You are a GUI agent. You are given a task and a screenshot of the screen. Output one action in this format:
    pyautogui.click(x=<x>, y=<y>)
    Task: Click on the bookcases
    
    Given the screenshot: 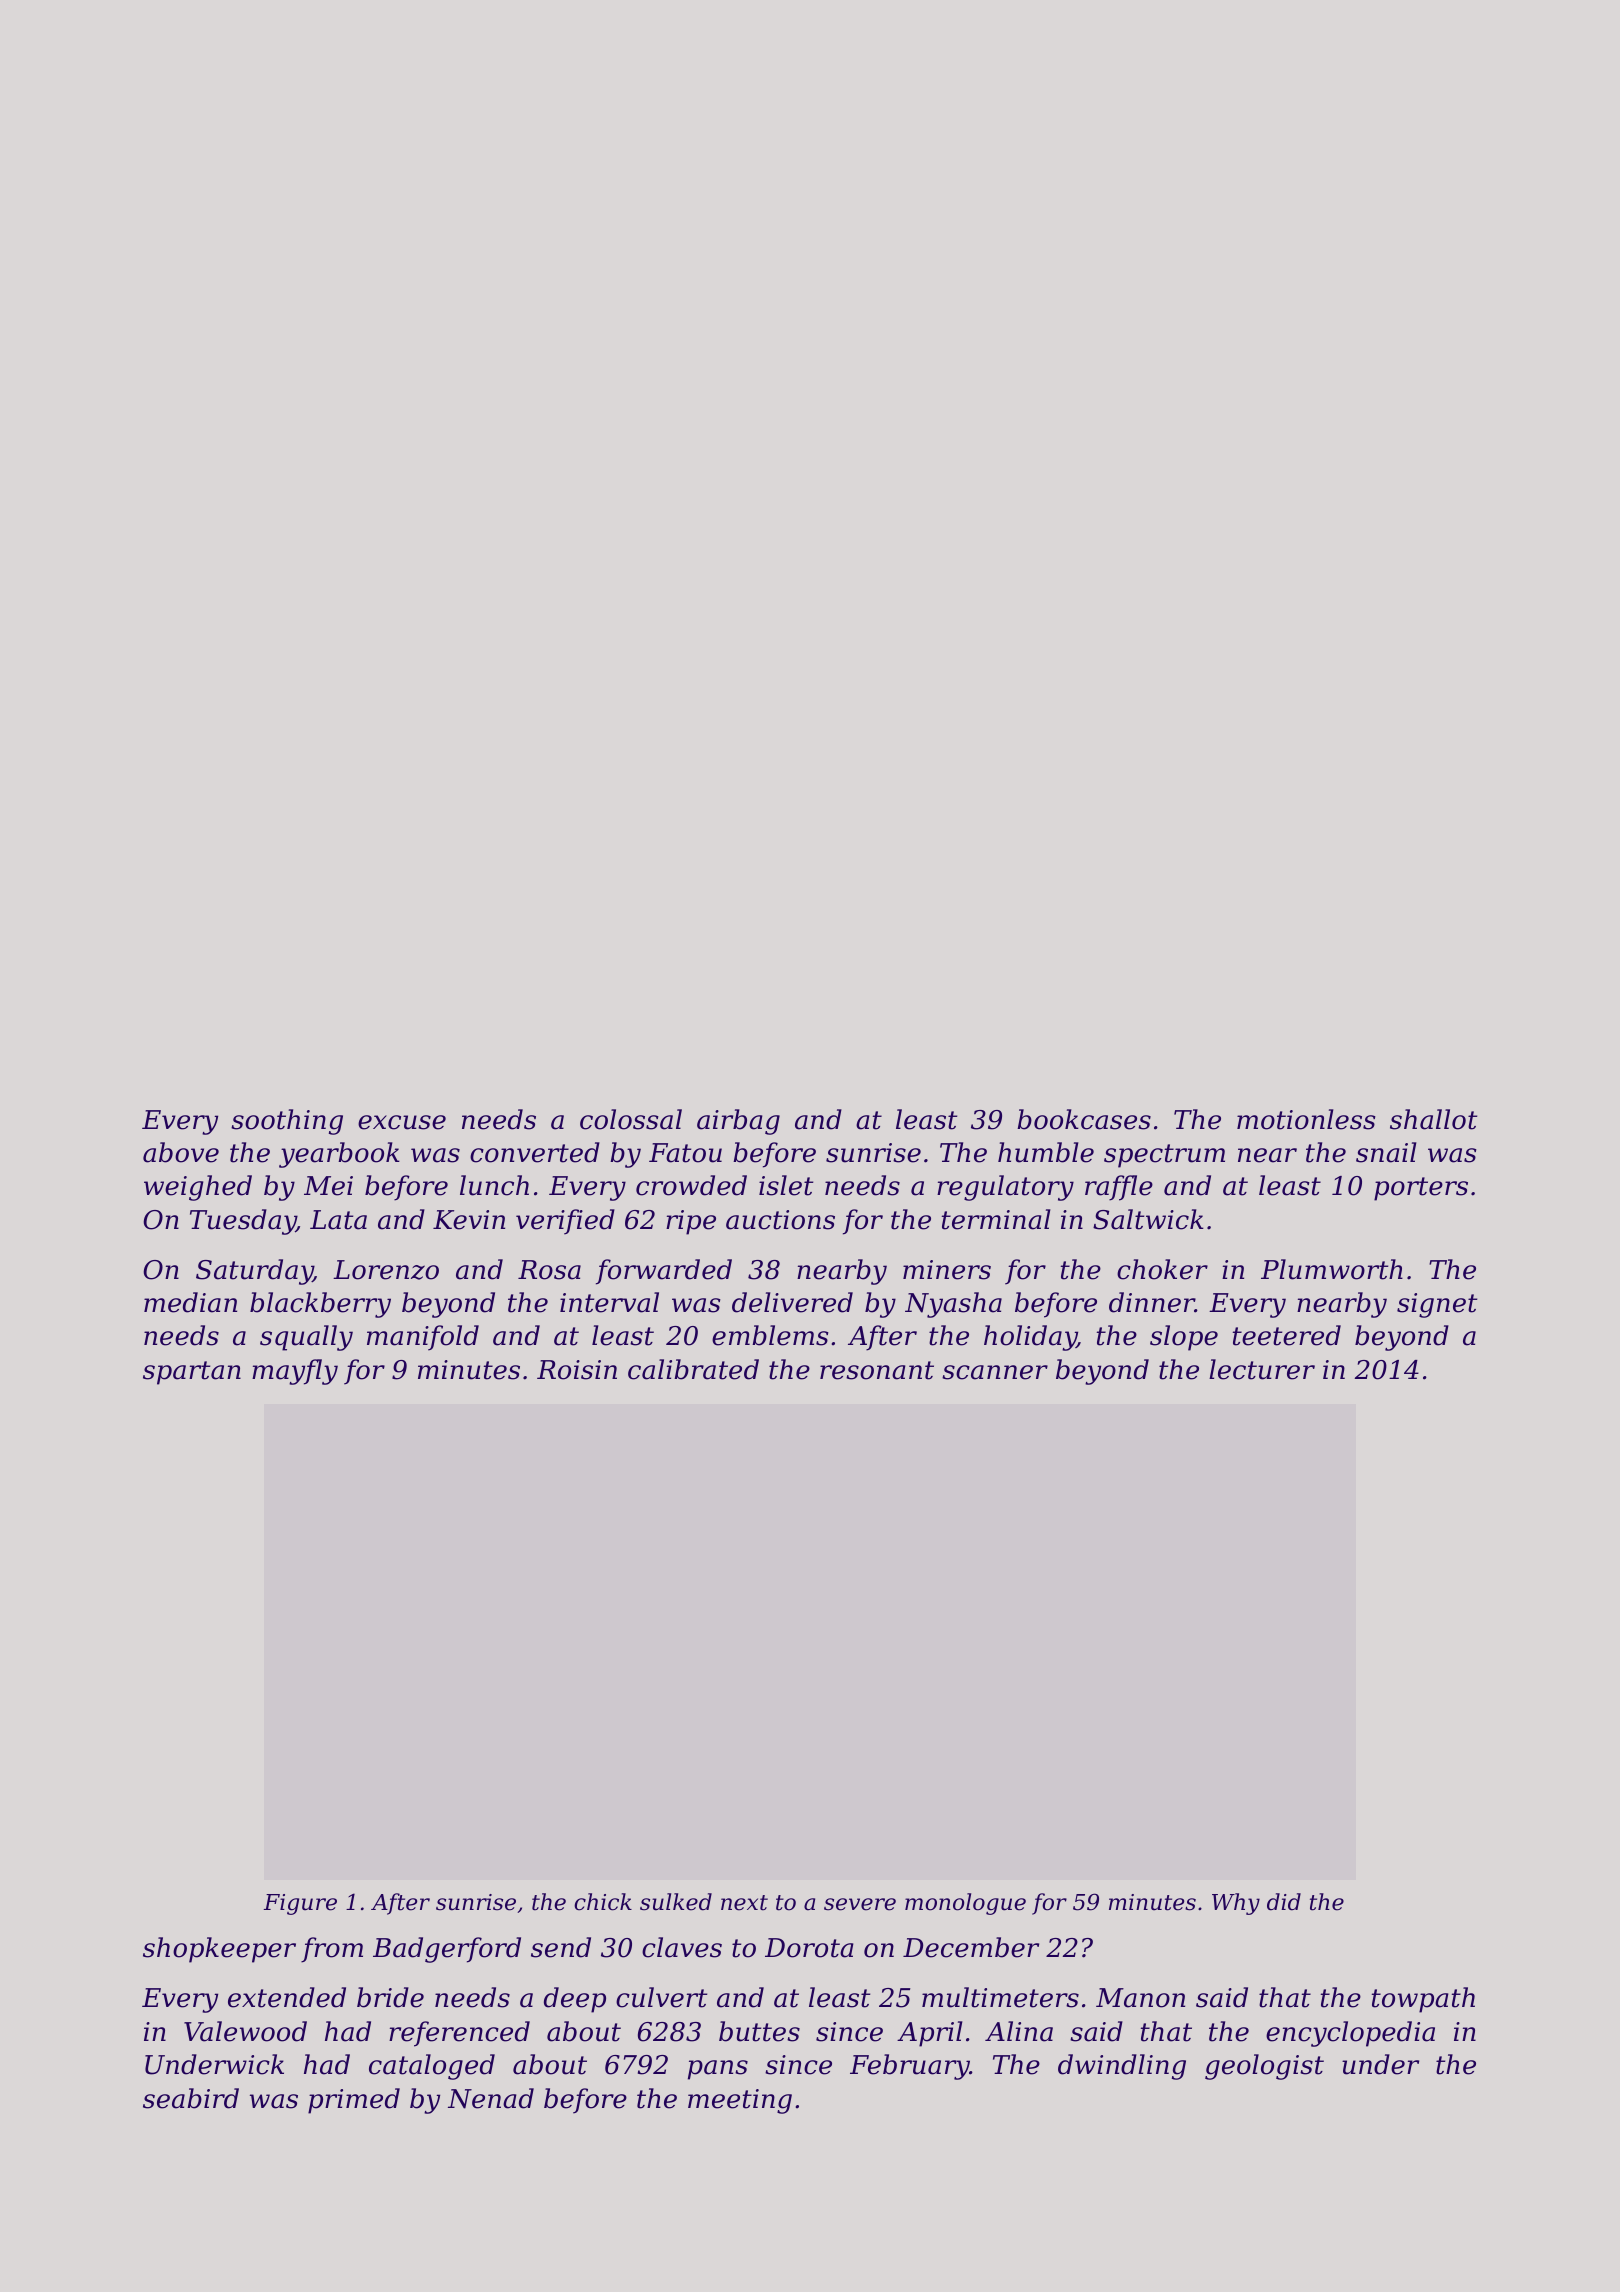 What is the action you would take?
    pyautogui.click(x=1084, y=1119)
